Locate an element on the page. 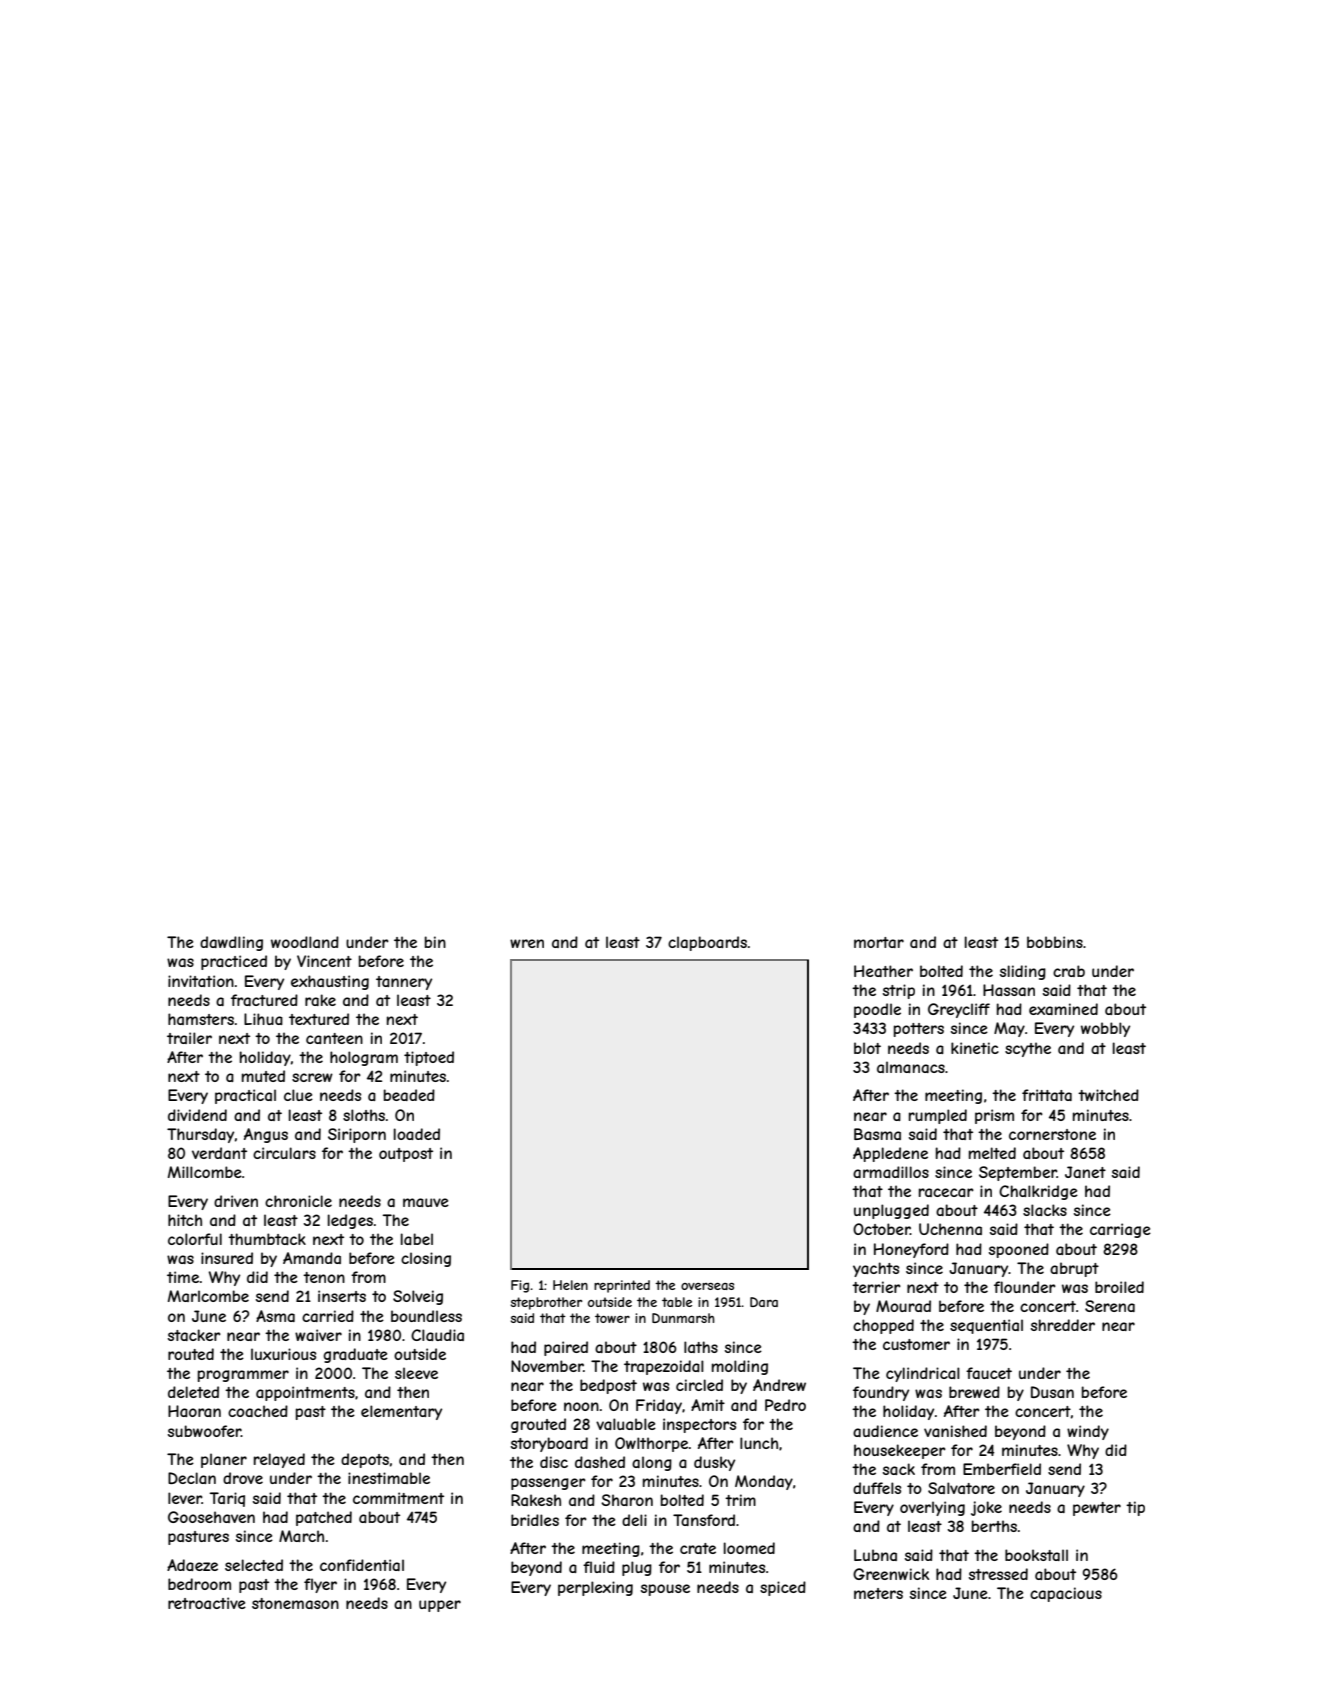 This document has height=1708, width=1319. time is located at coordinates (183, 1277).
